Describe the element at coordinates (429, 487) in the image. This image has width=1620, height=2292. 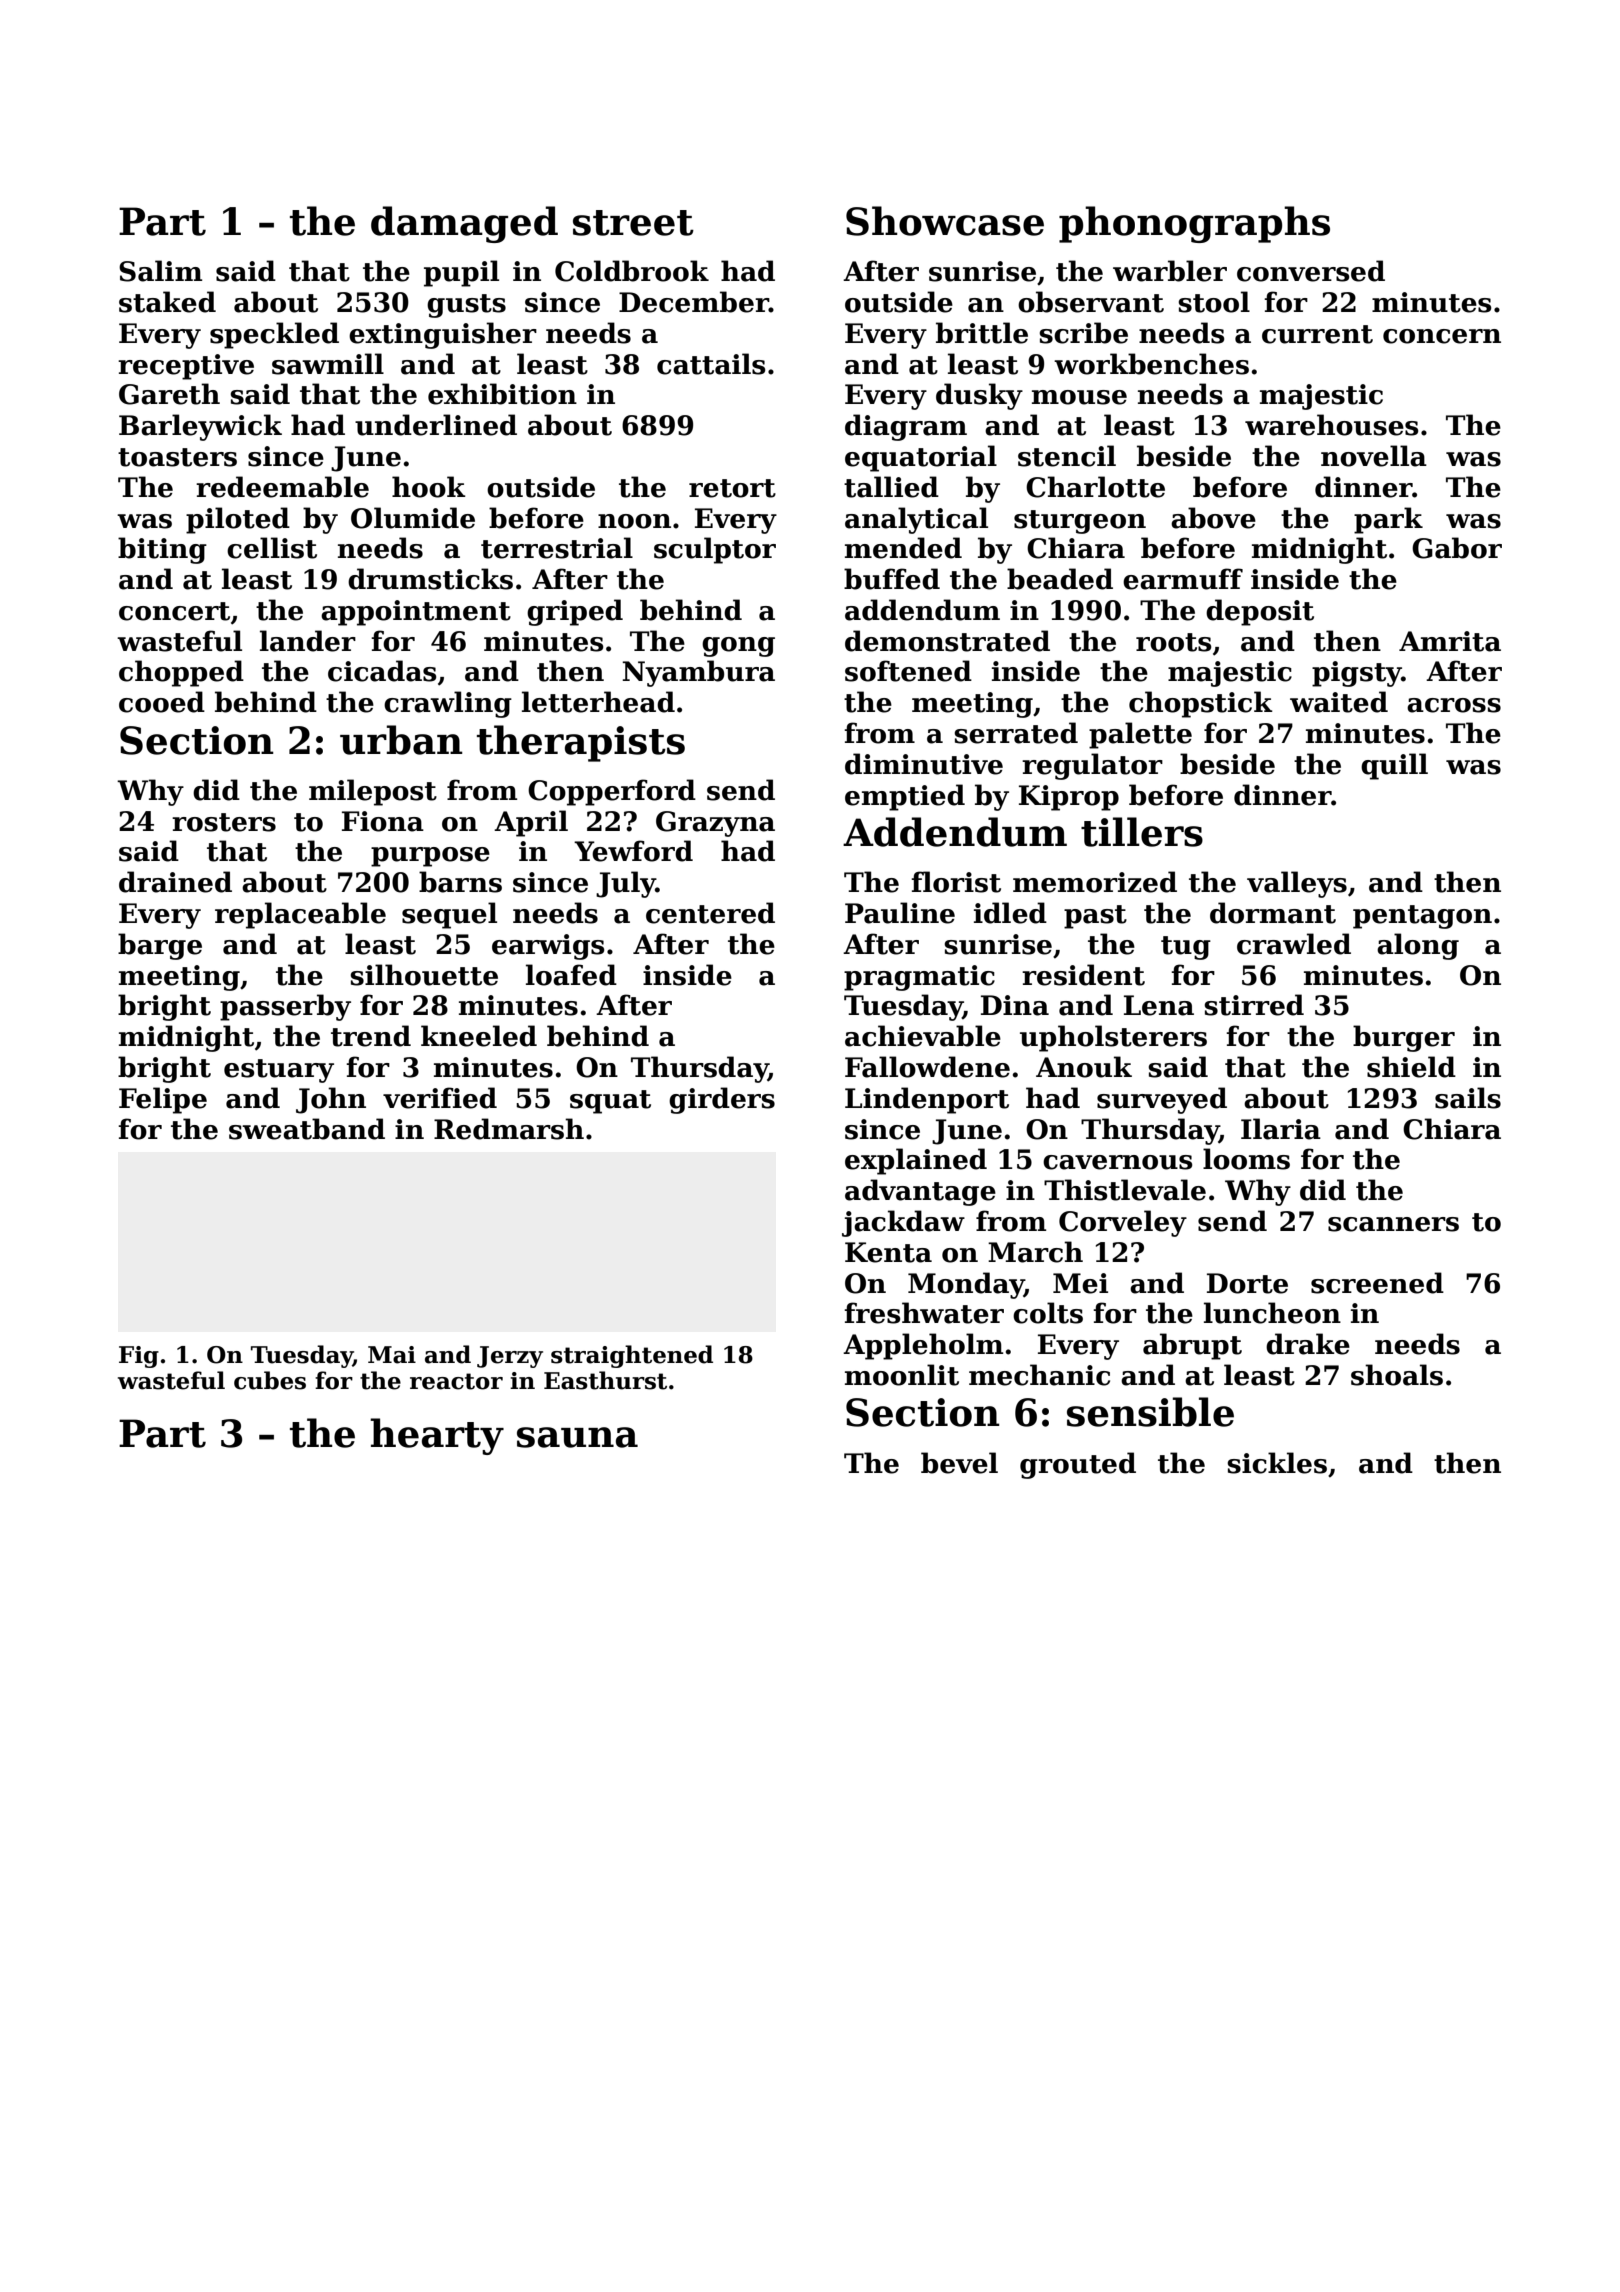
I see `hook` at that location.
